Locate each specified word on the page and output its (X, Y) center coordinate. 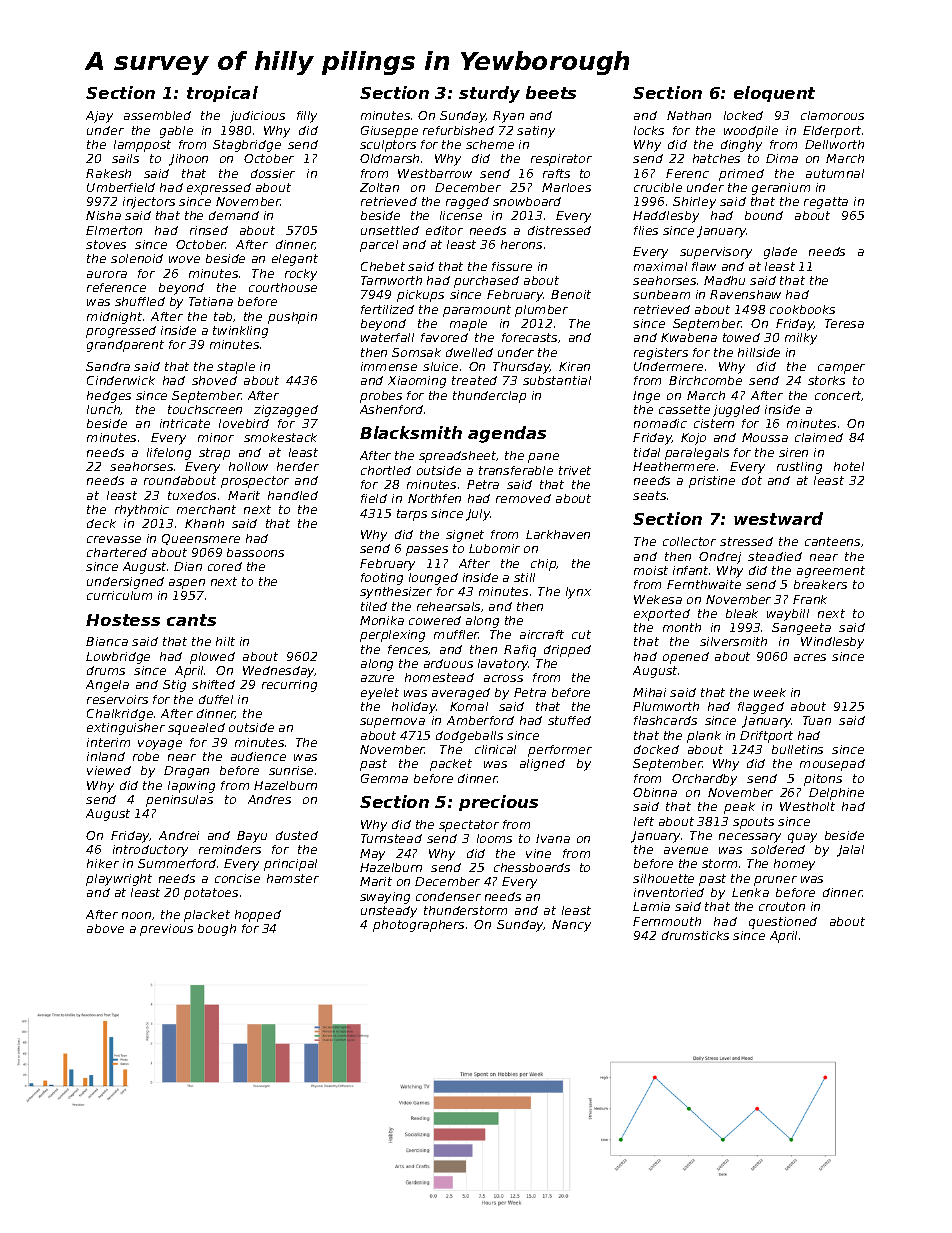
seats (649, 495)
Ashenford (391, 409)
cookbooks (802, 309)
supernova (392, 723)
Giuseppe (389, 132)
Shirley (694, 203)
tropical (222, 94)
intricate (185, 423)
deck (101, 523)
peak (739, 808)
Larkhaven (558, 534)
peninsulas (179, 801)
